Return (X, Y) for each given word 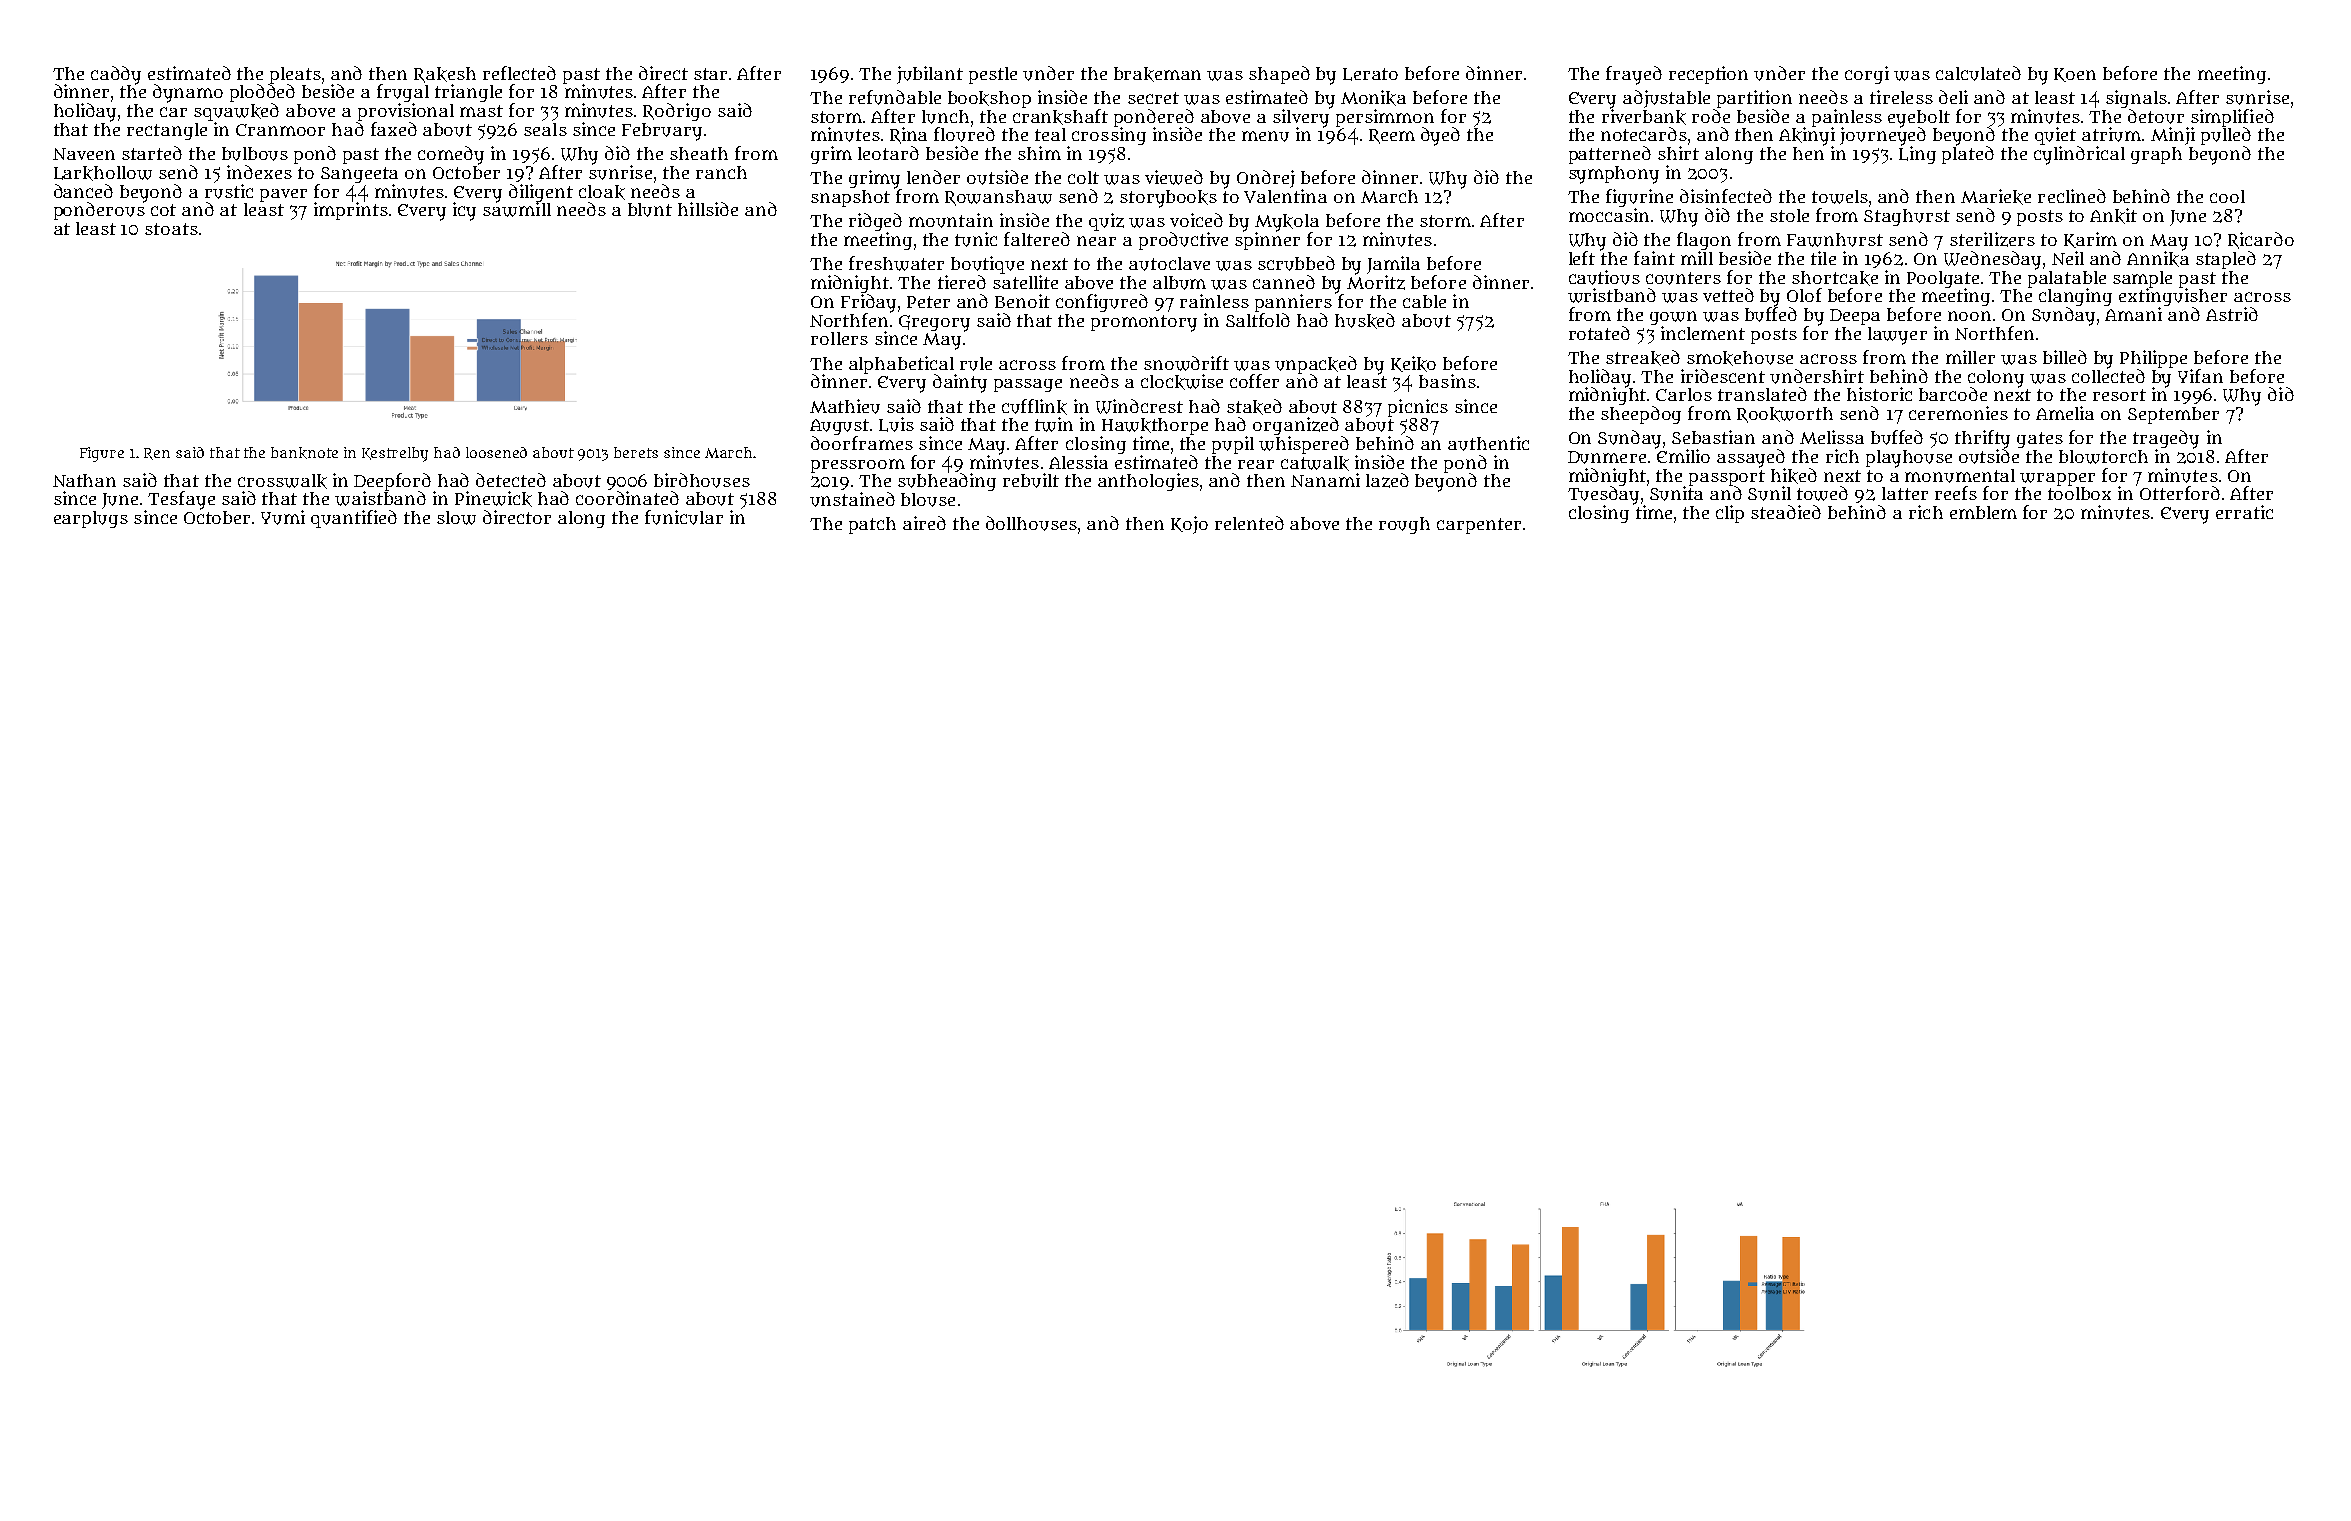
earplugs (91, 519)
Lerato (1370, 74)
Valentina (1285, 196)
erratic (2244, 512)
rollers (839, 338)
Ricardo (2261, 240)
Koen (2075, 75)
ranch (721, 172)
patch (872, 525)
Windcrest (1139, 406)
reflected (519, 73)
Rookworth (1785, 415)
